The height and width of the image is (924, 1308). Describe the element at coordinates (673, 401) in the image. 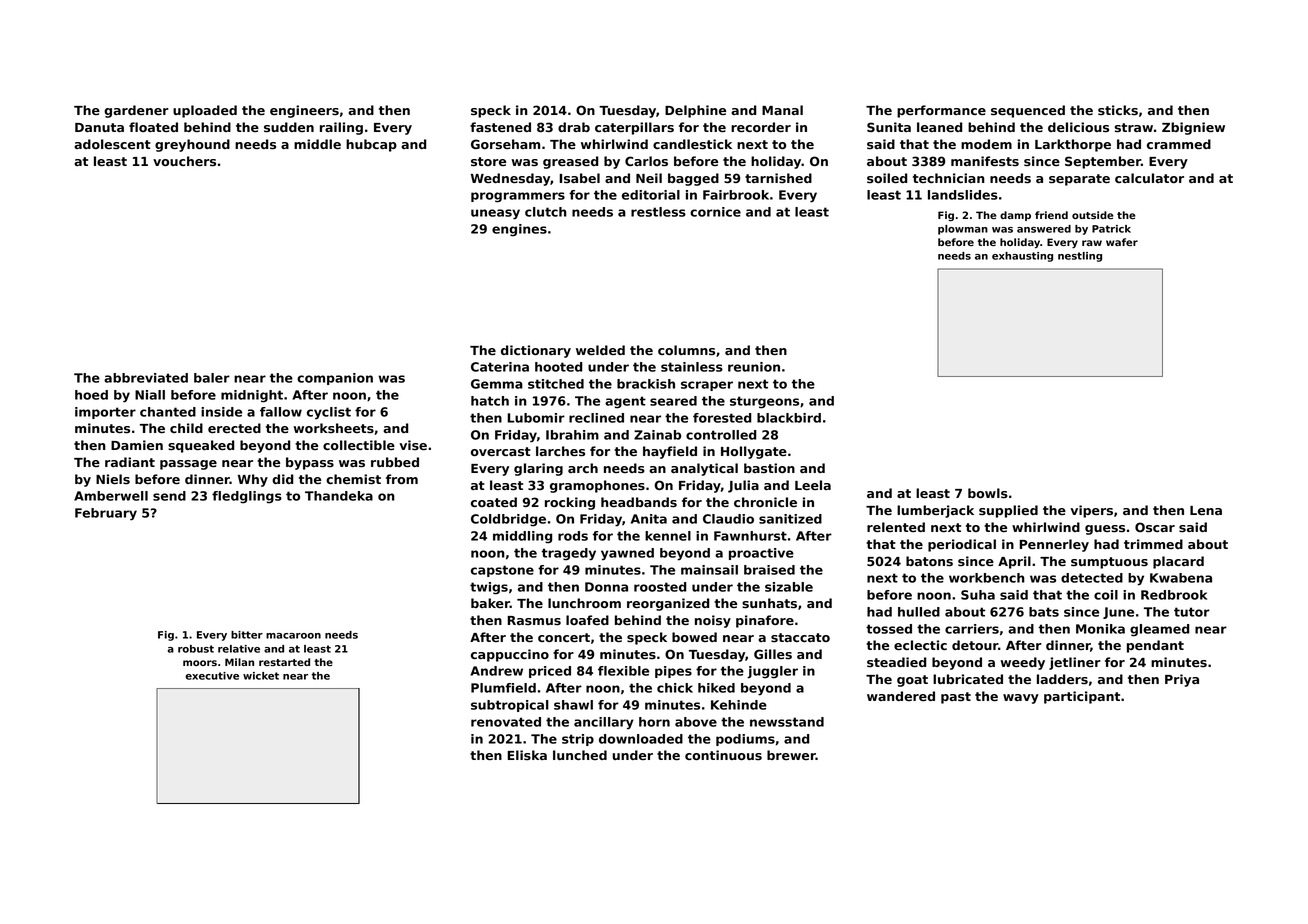

I see `seared` at that location.
